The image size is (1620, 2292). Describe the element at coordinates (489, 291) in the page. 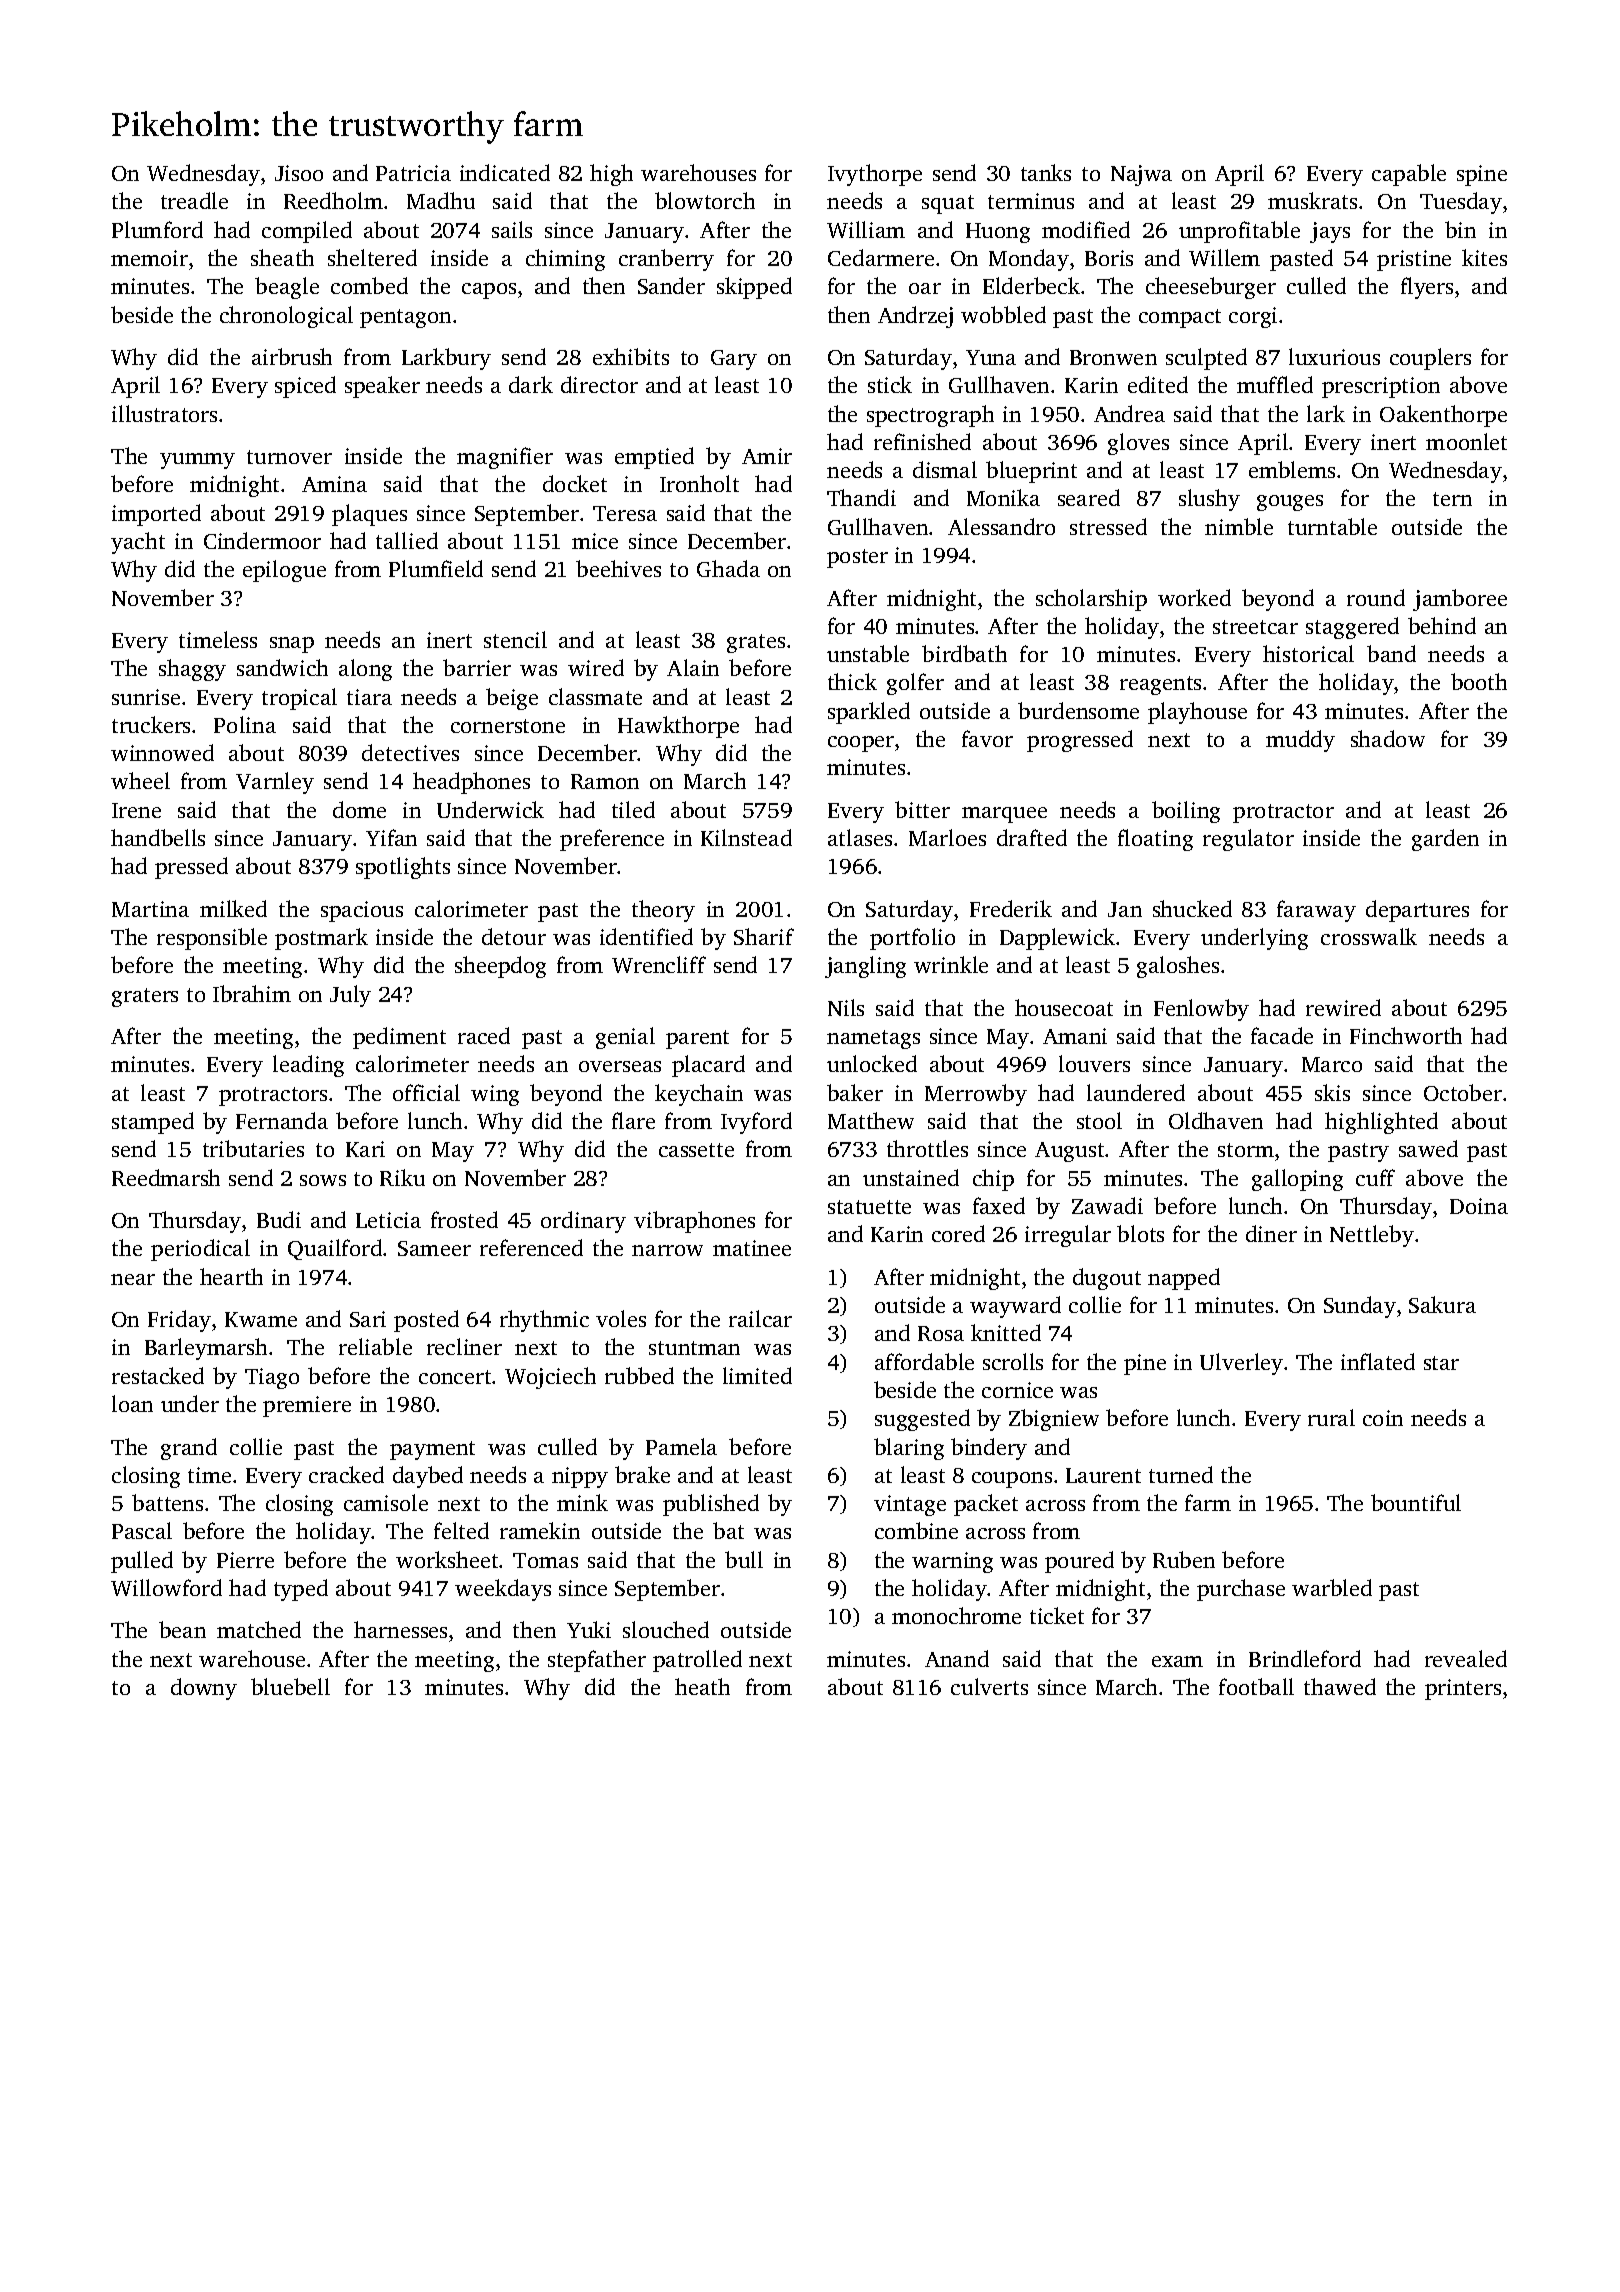

I see `capos` at that location.
